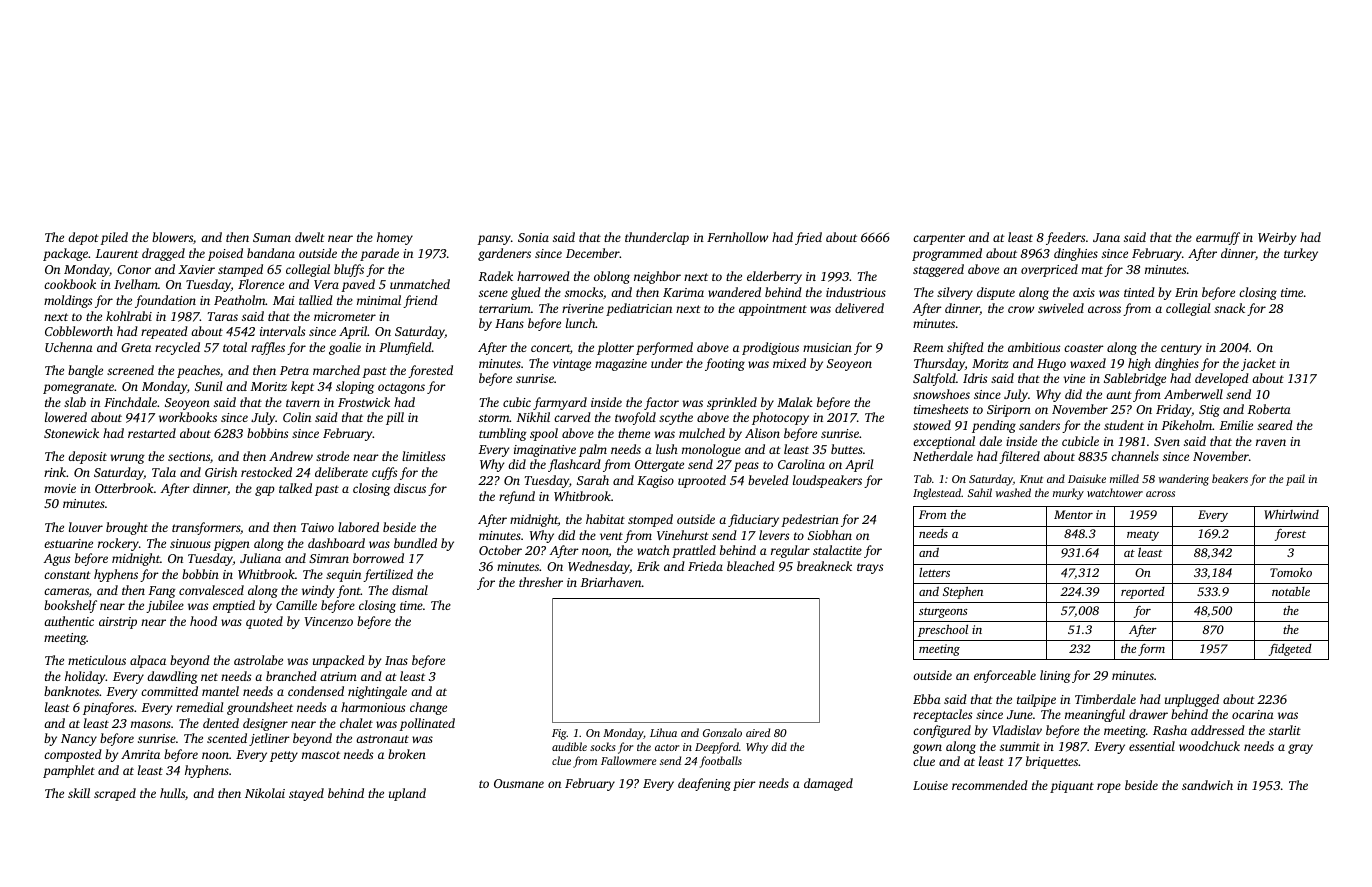  I want to click on masons, so click(151, 724).
